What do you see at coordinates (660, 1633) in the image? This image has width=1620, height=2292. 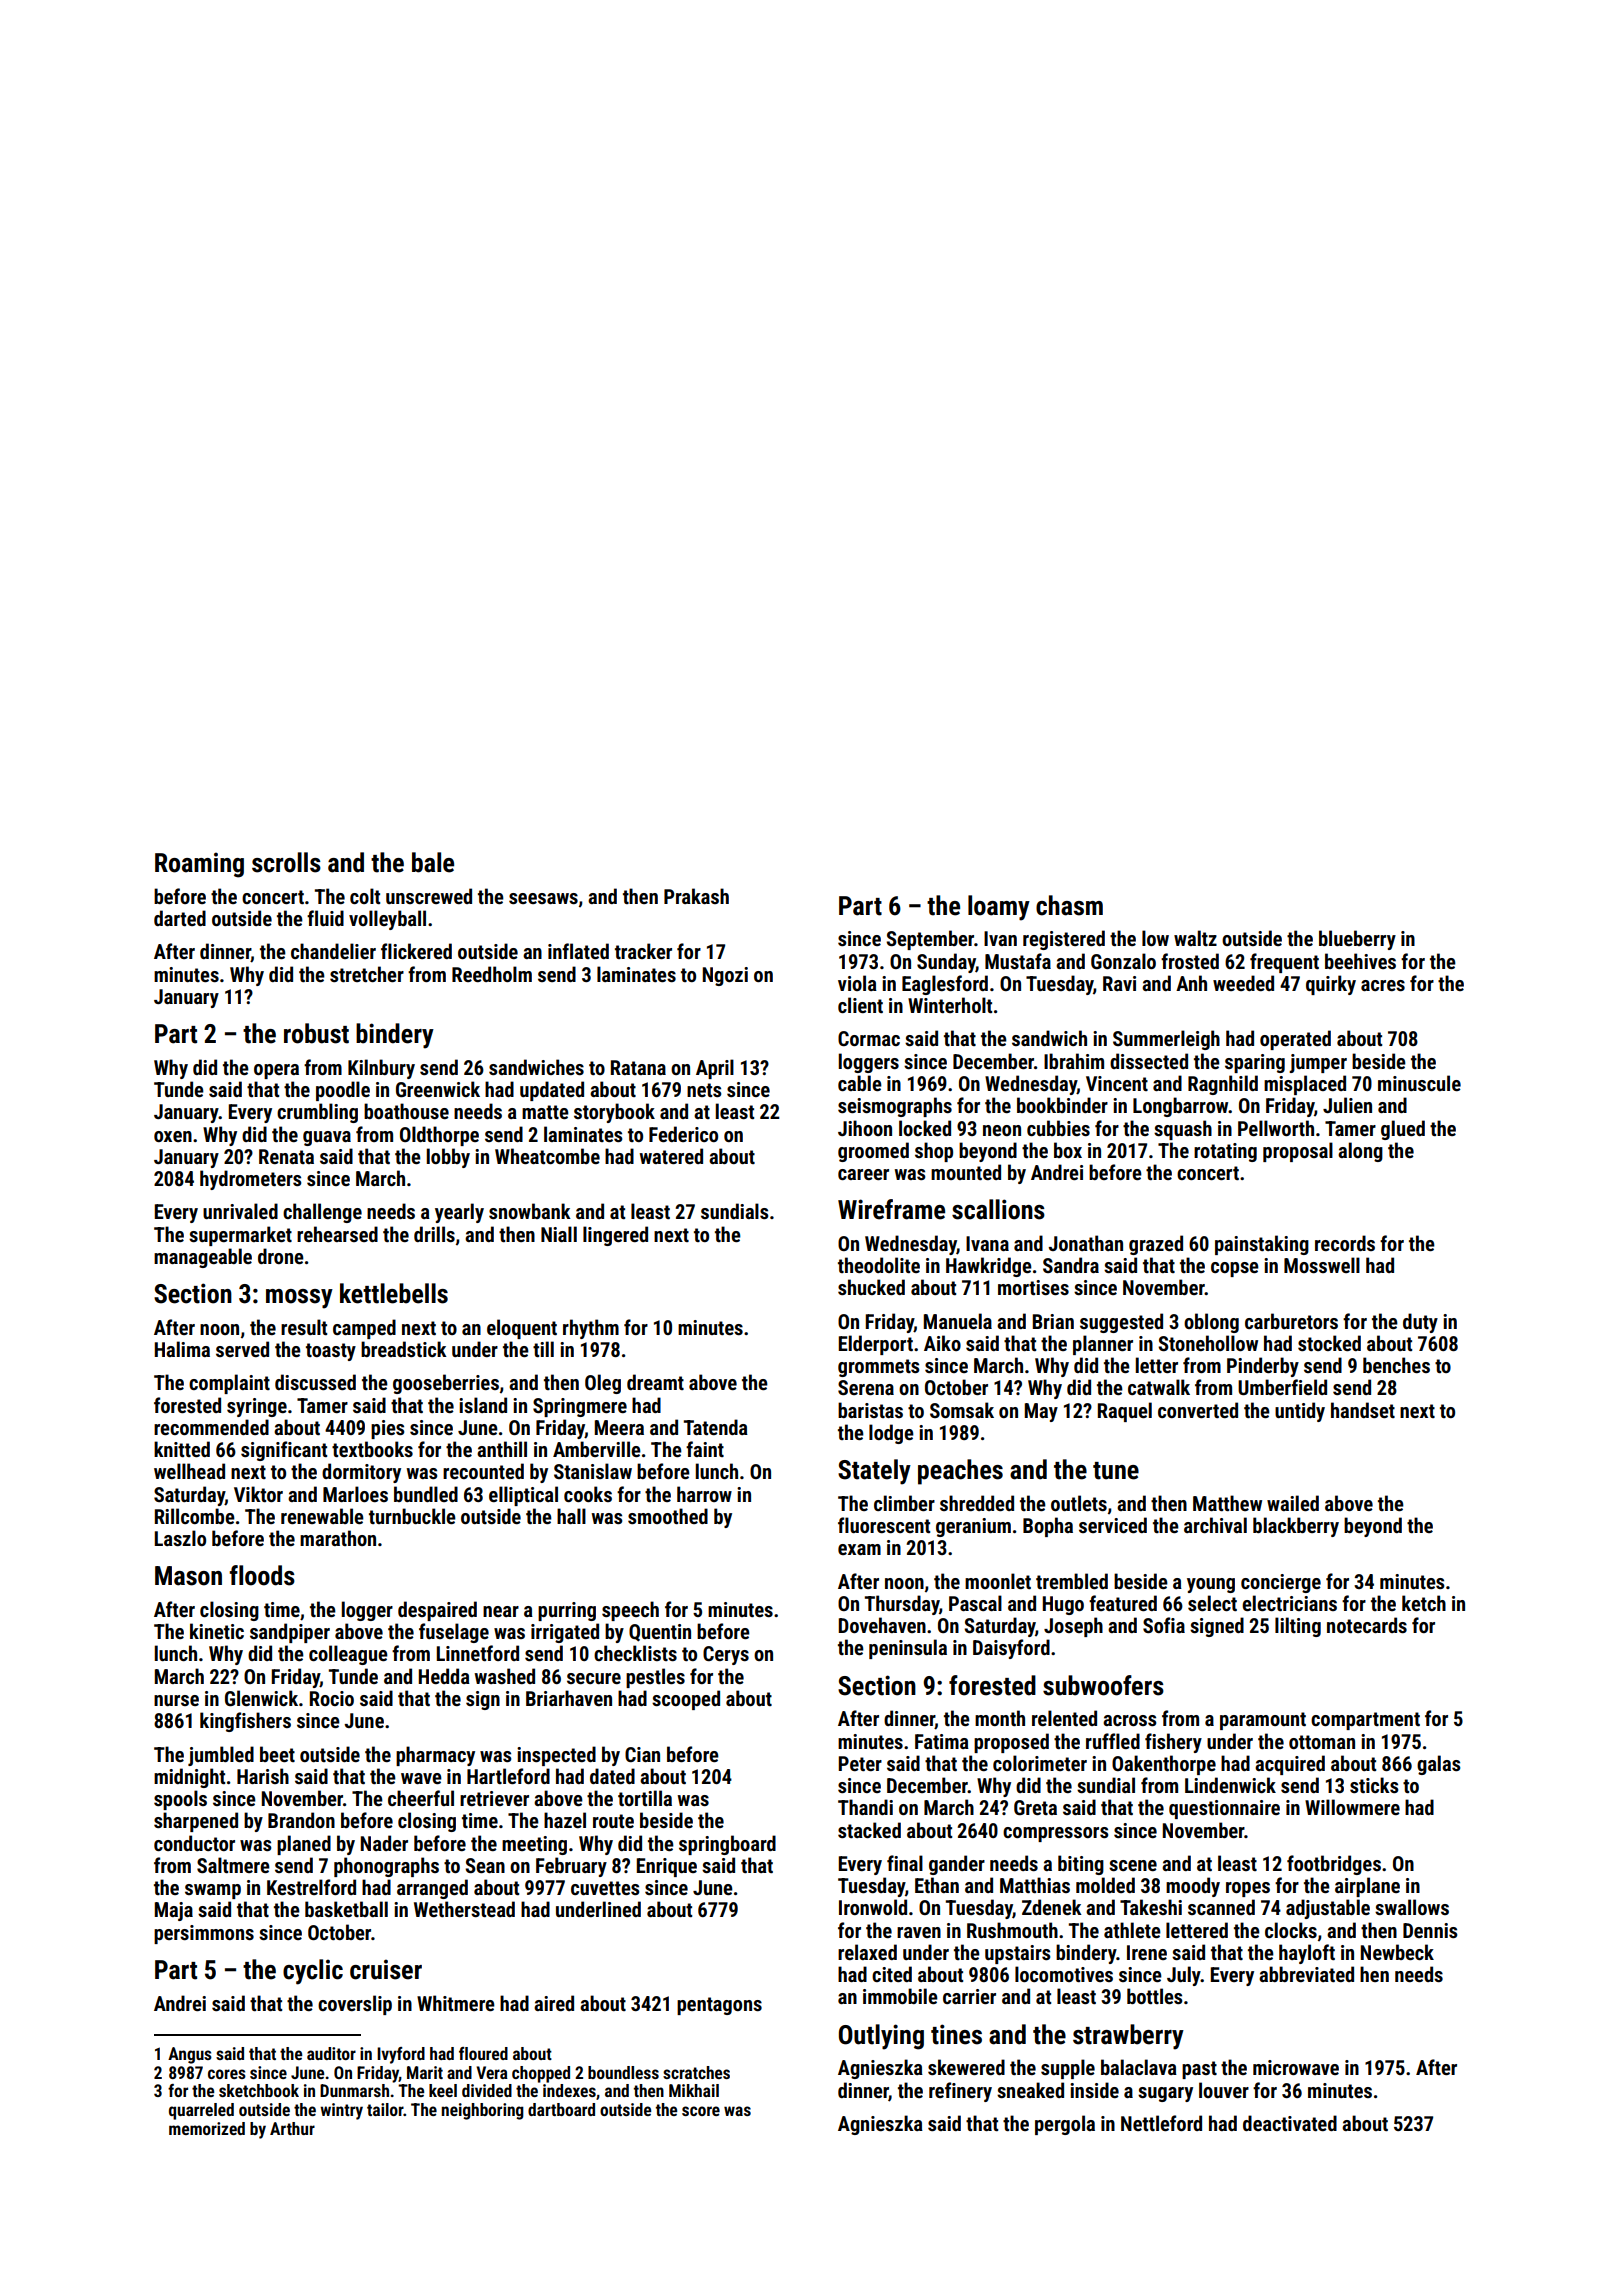 I see `Quentin` at bounding box center [660, 1633].
